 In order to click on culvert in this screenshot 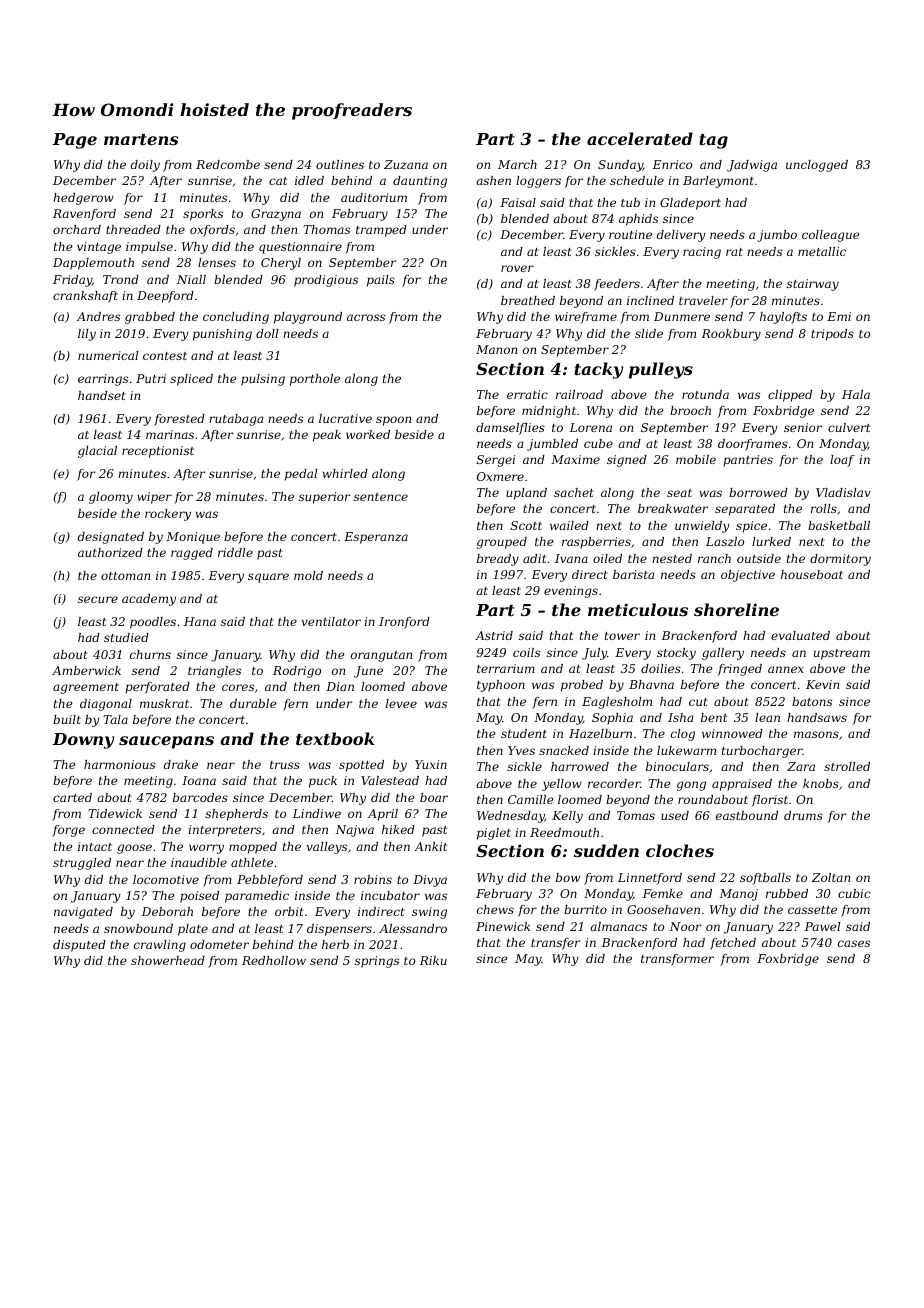, I will do `click(849, 427)`.
